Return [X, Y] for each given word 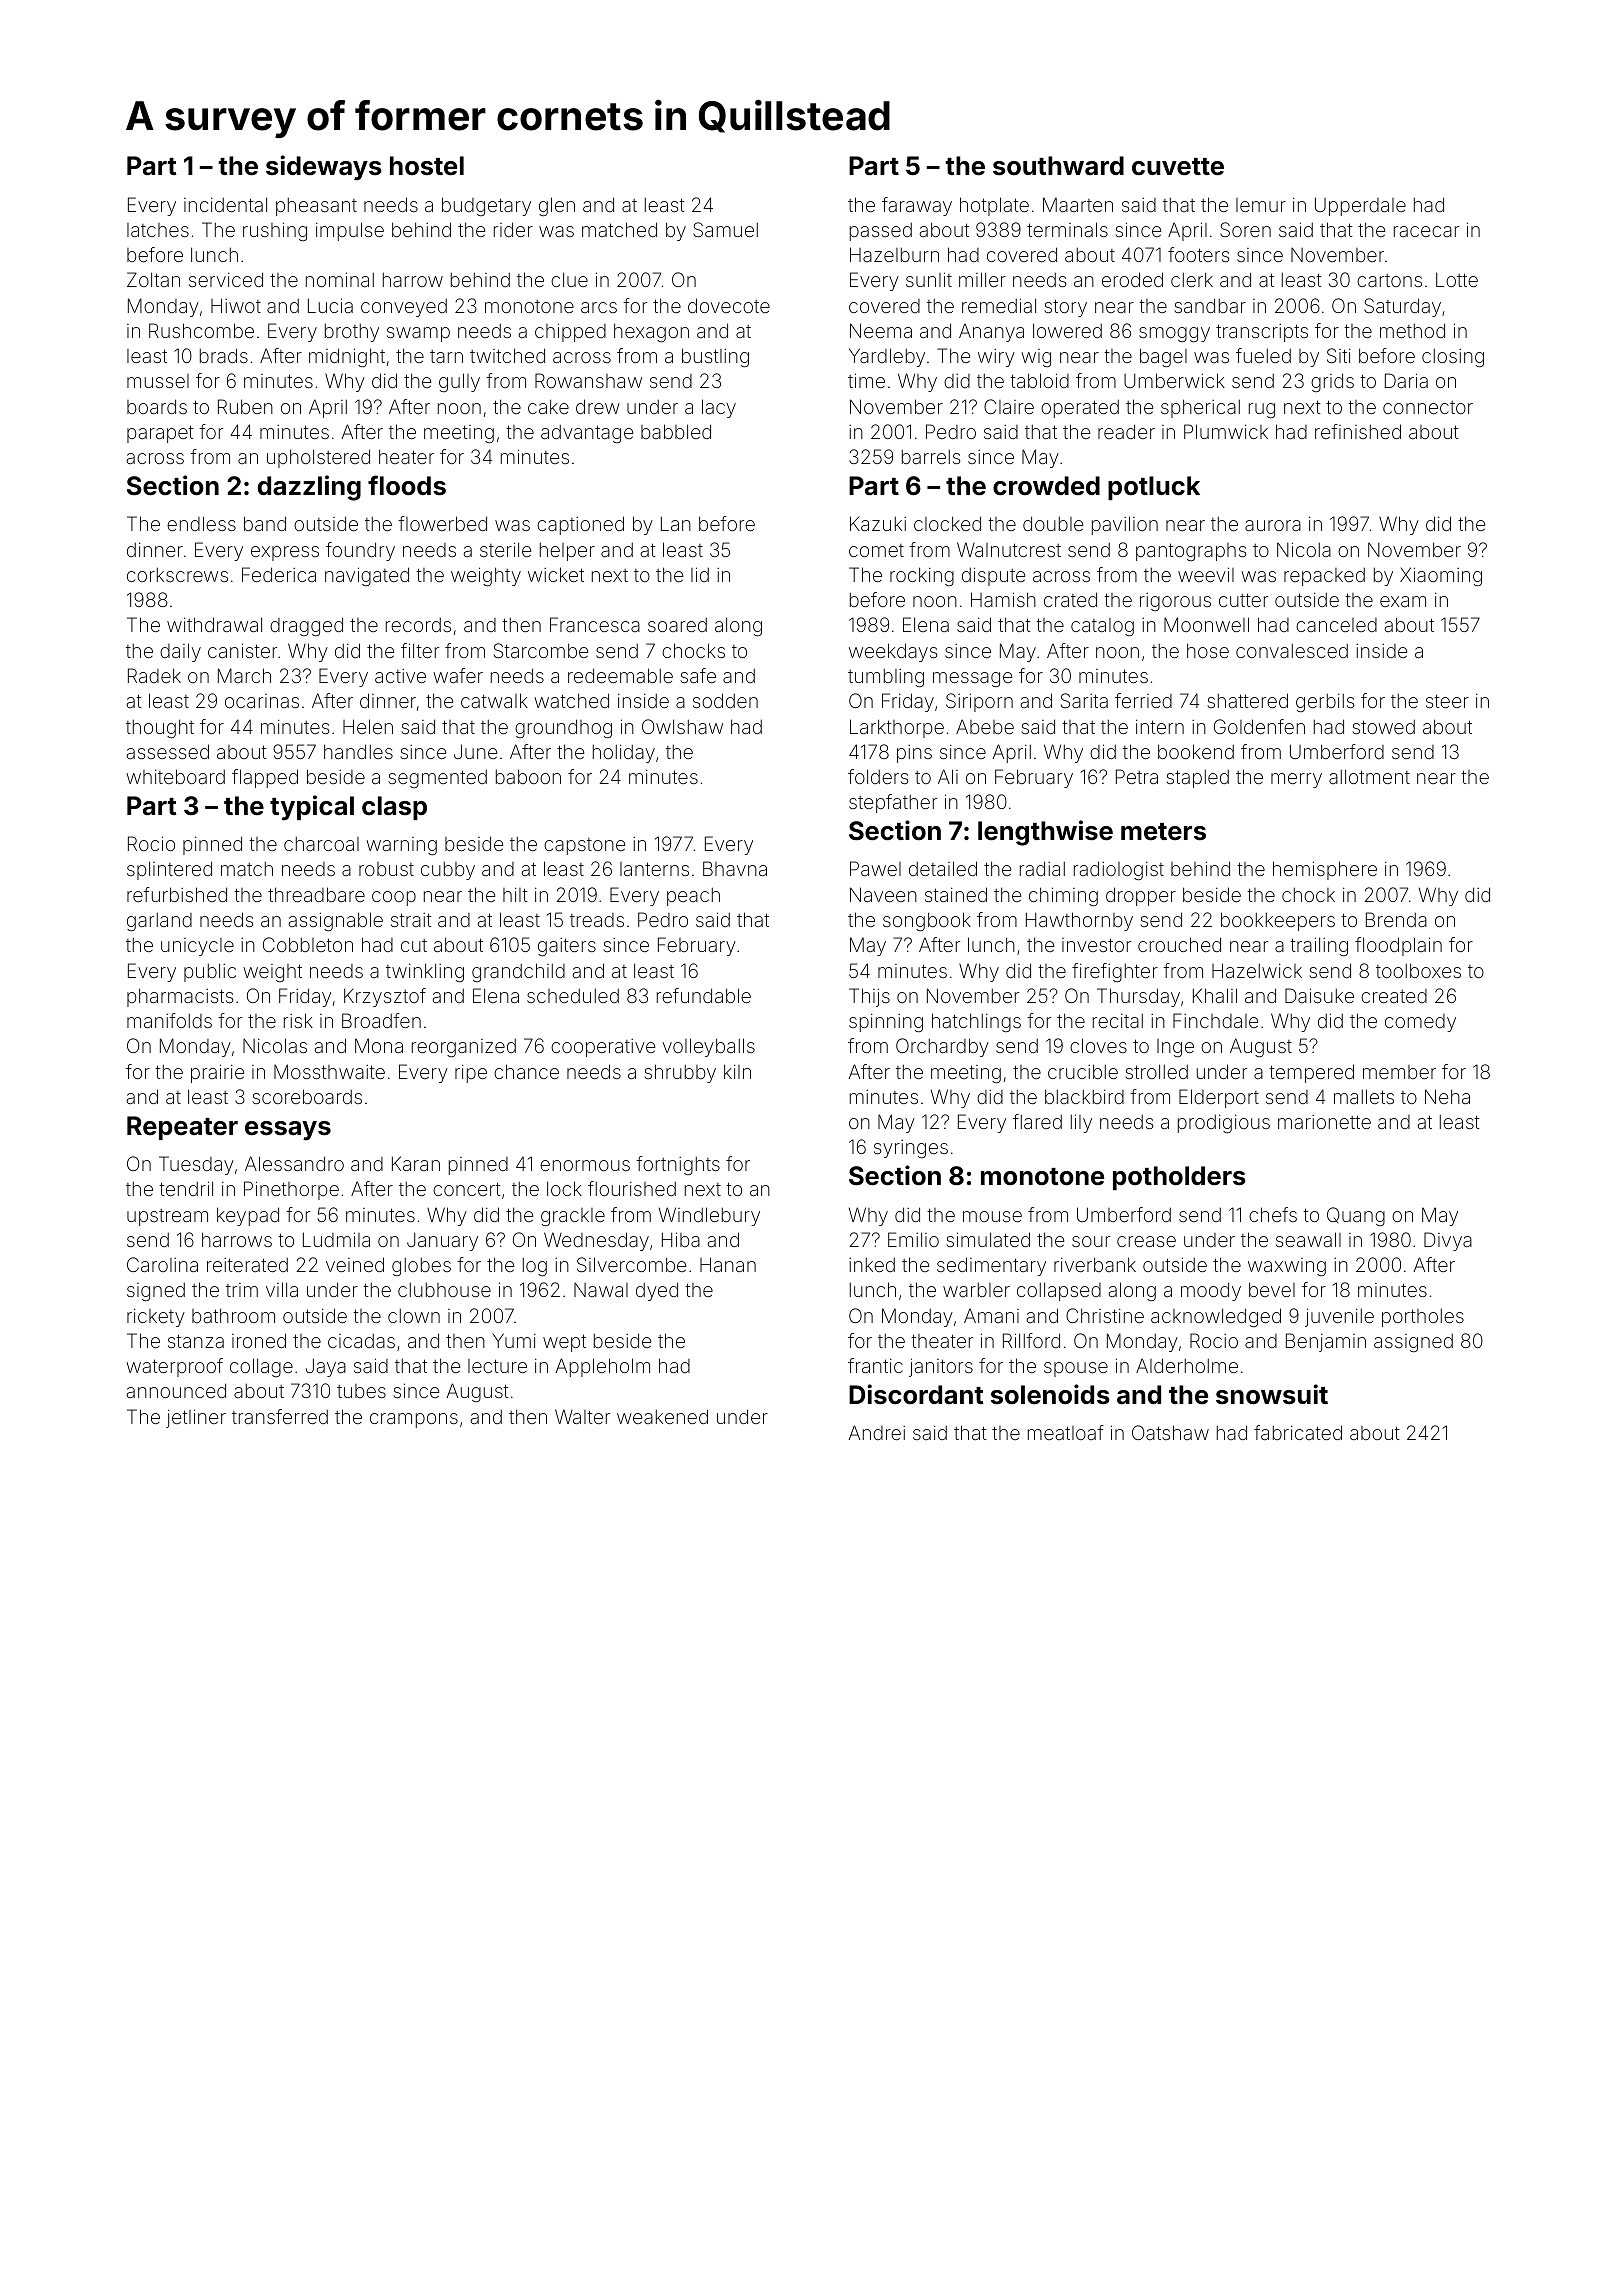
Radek [154, 675]
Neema [881, 330]
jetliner [196, 1418]
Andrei [877, 1432]
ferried [1143, 700]
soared [677, 625]
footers [1198, 254]
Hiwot [236, 305]
